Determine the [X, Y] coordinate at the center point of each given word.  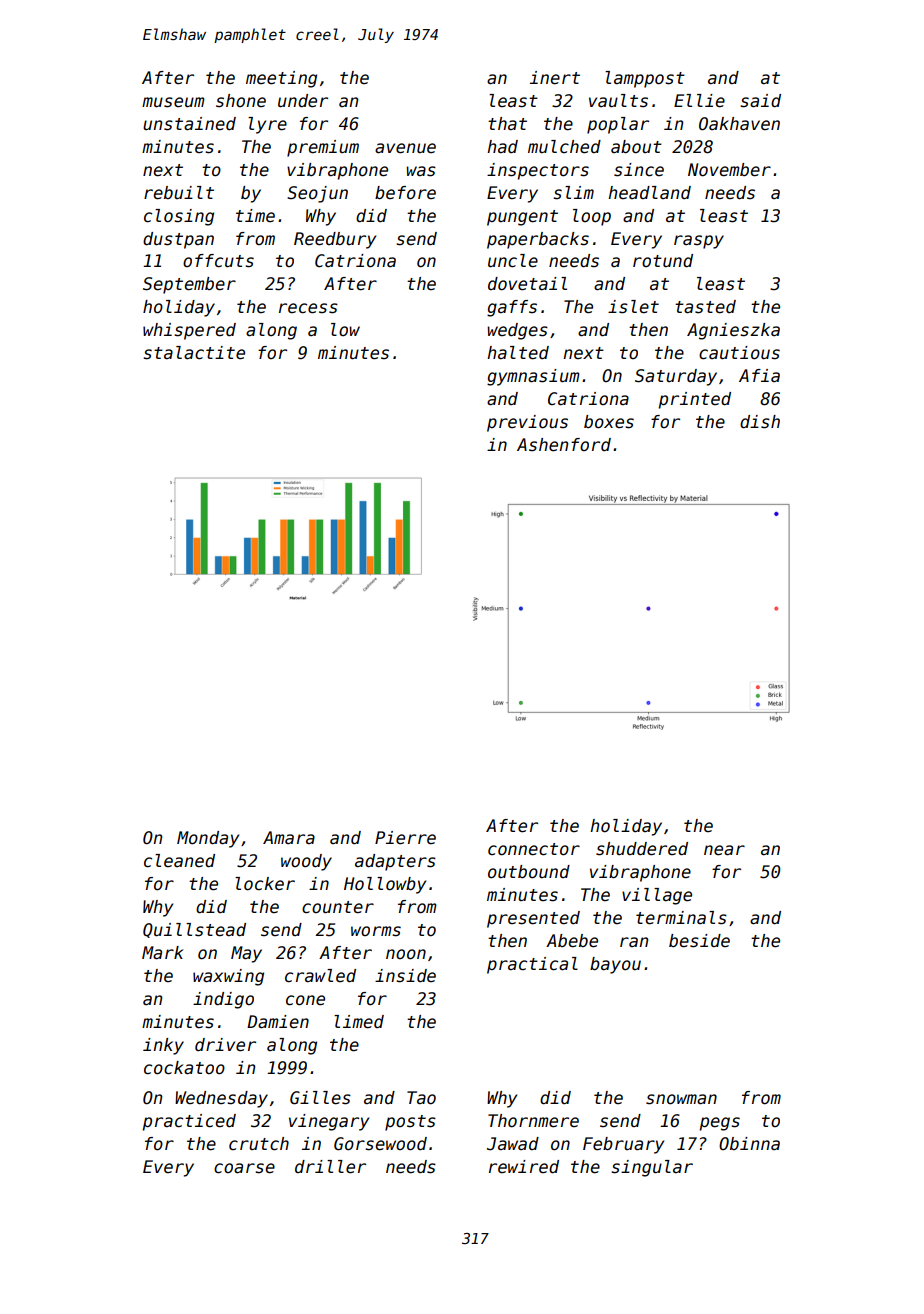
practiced [189, 1122]
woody [306, 862]
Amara [289, 838]
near [724, 850]
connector [534, 849]
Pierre [405, 838]
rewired [524, 1167]
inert [555, 78]
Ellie [699, 101]
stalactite [194, 353]
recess [308, 308]
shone [241, 101]
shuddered [642, 849]
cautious [739, 353]
